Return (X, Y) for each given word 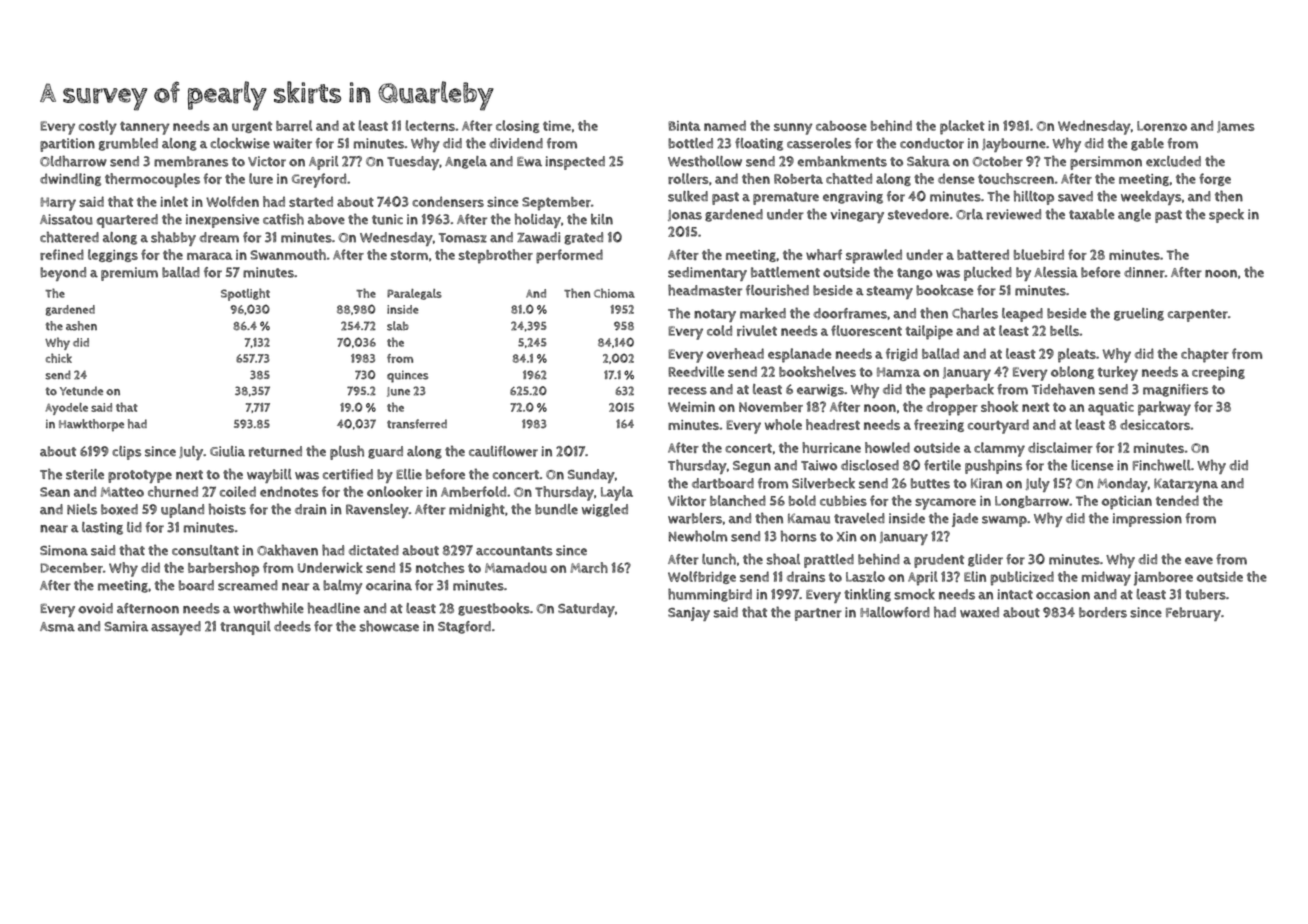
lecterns (430, 125)
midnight (477, 510)
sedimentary (707, 274)
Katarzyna (1186, 485)
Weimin (691, 407)
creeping (1218, 374)
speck (1226, 216)
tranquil (245, 628)
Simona (64, 550)
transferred (417, 424)
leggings (113, 255)
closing (518, 126)
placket (962, 127)
